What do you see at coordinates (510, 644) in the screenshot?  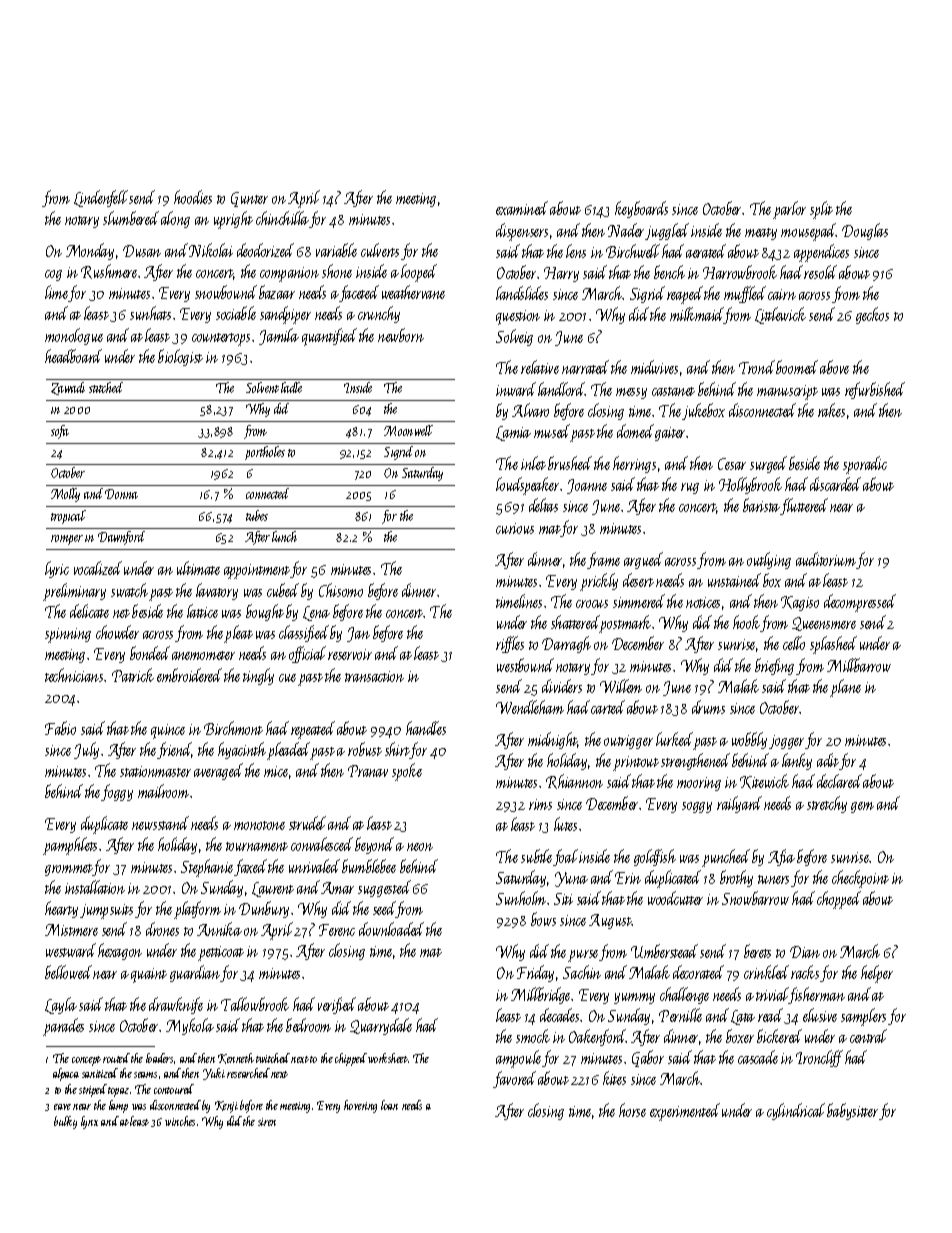 I see `riffles` at bounding box center [510, 644].
